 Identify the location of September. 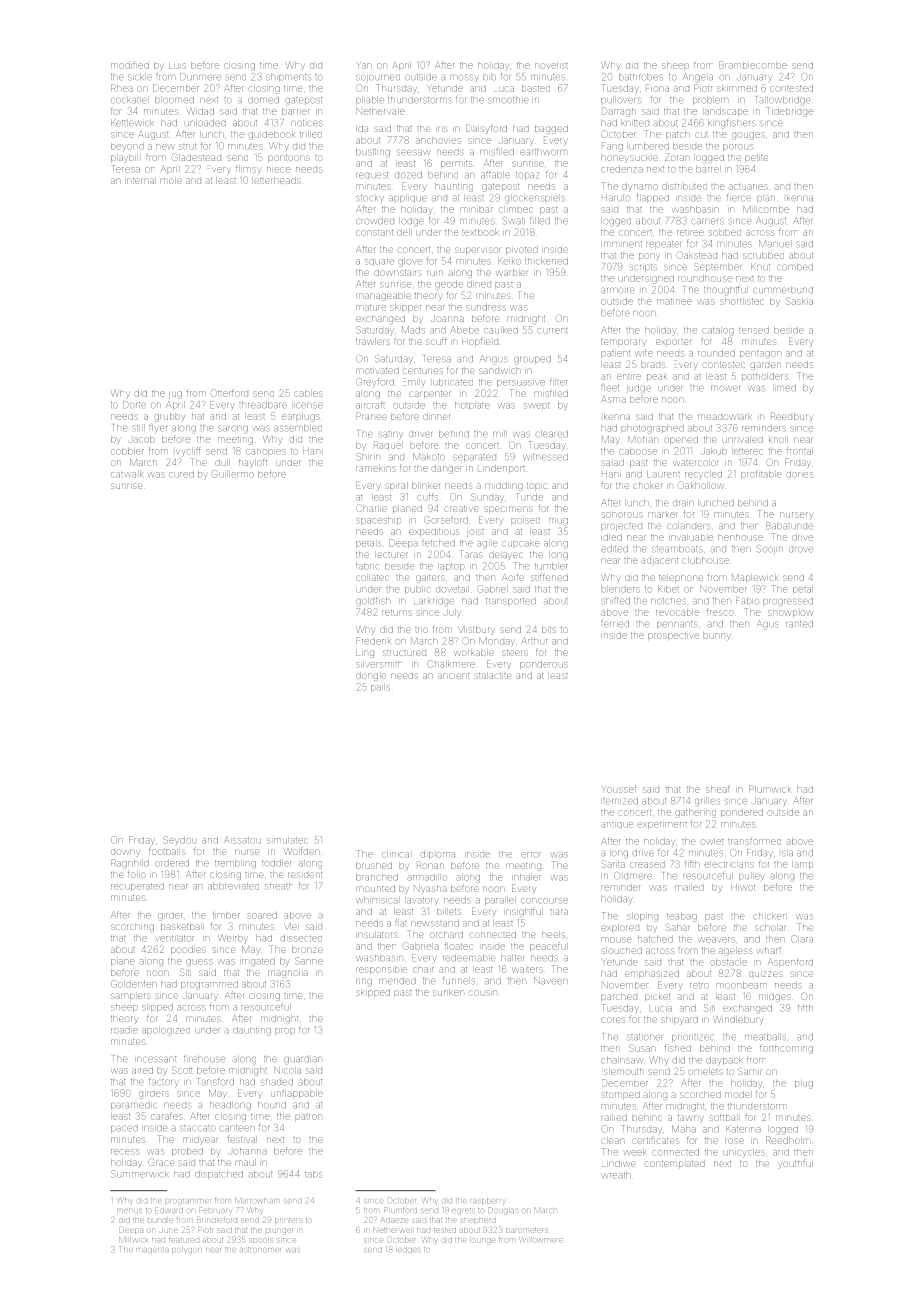
(717, 267).
